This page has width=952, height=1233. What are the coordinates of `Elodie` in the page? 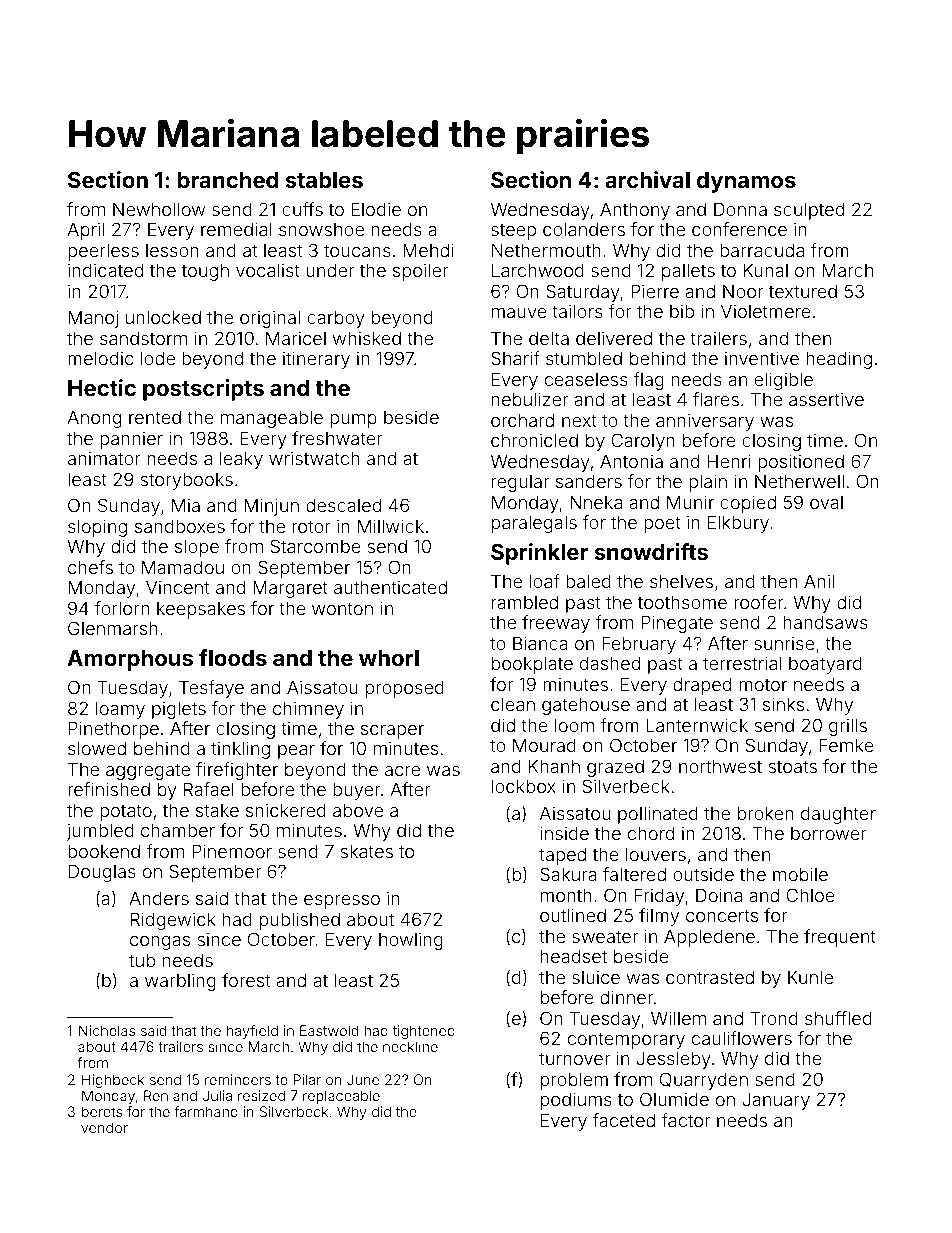 It's located at (376, 209).
